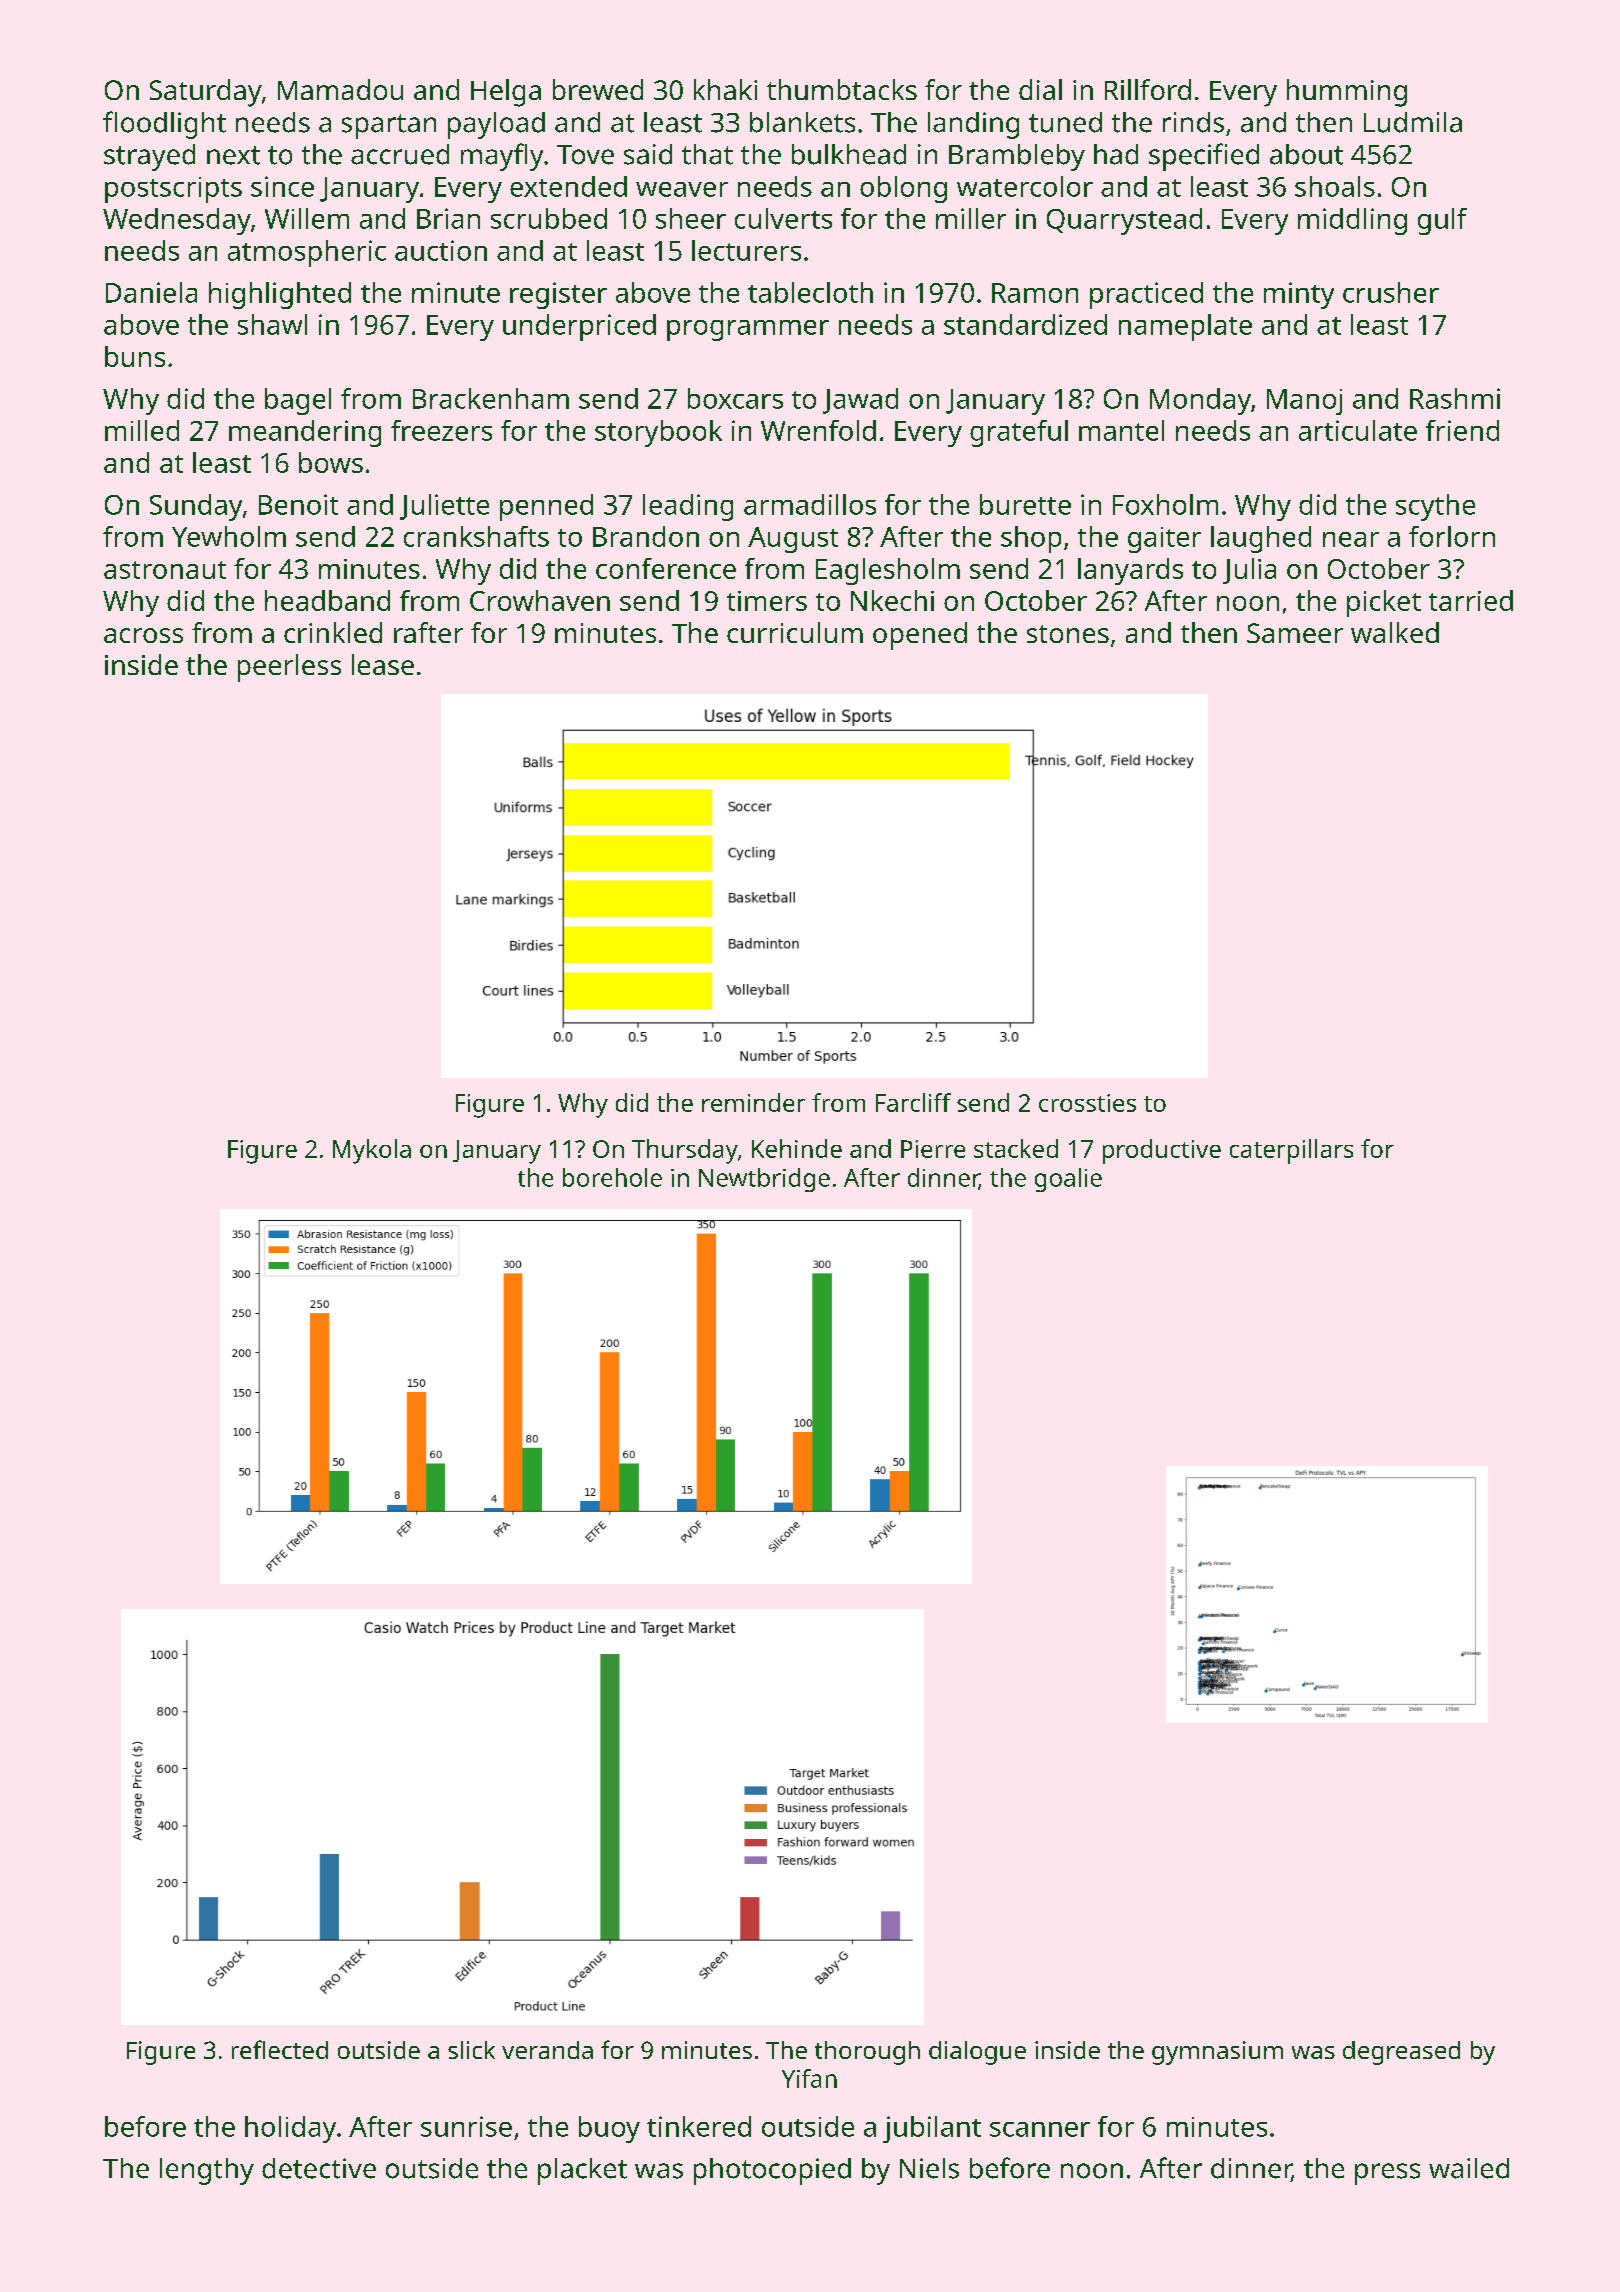 This page has height=2292, width=1620. What do you see at coordinates (1217, 2053) in the page?
I see `gymnasium` at bounding box center [1217, 2053].
